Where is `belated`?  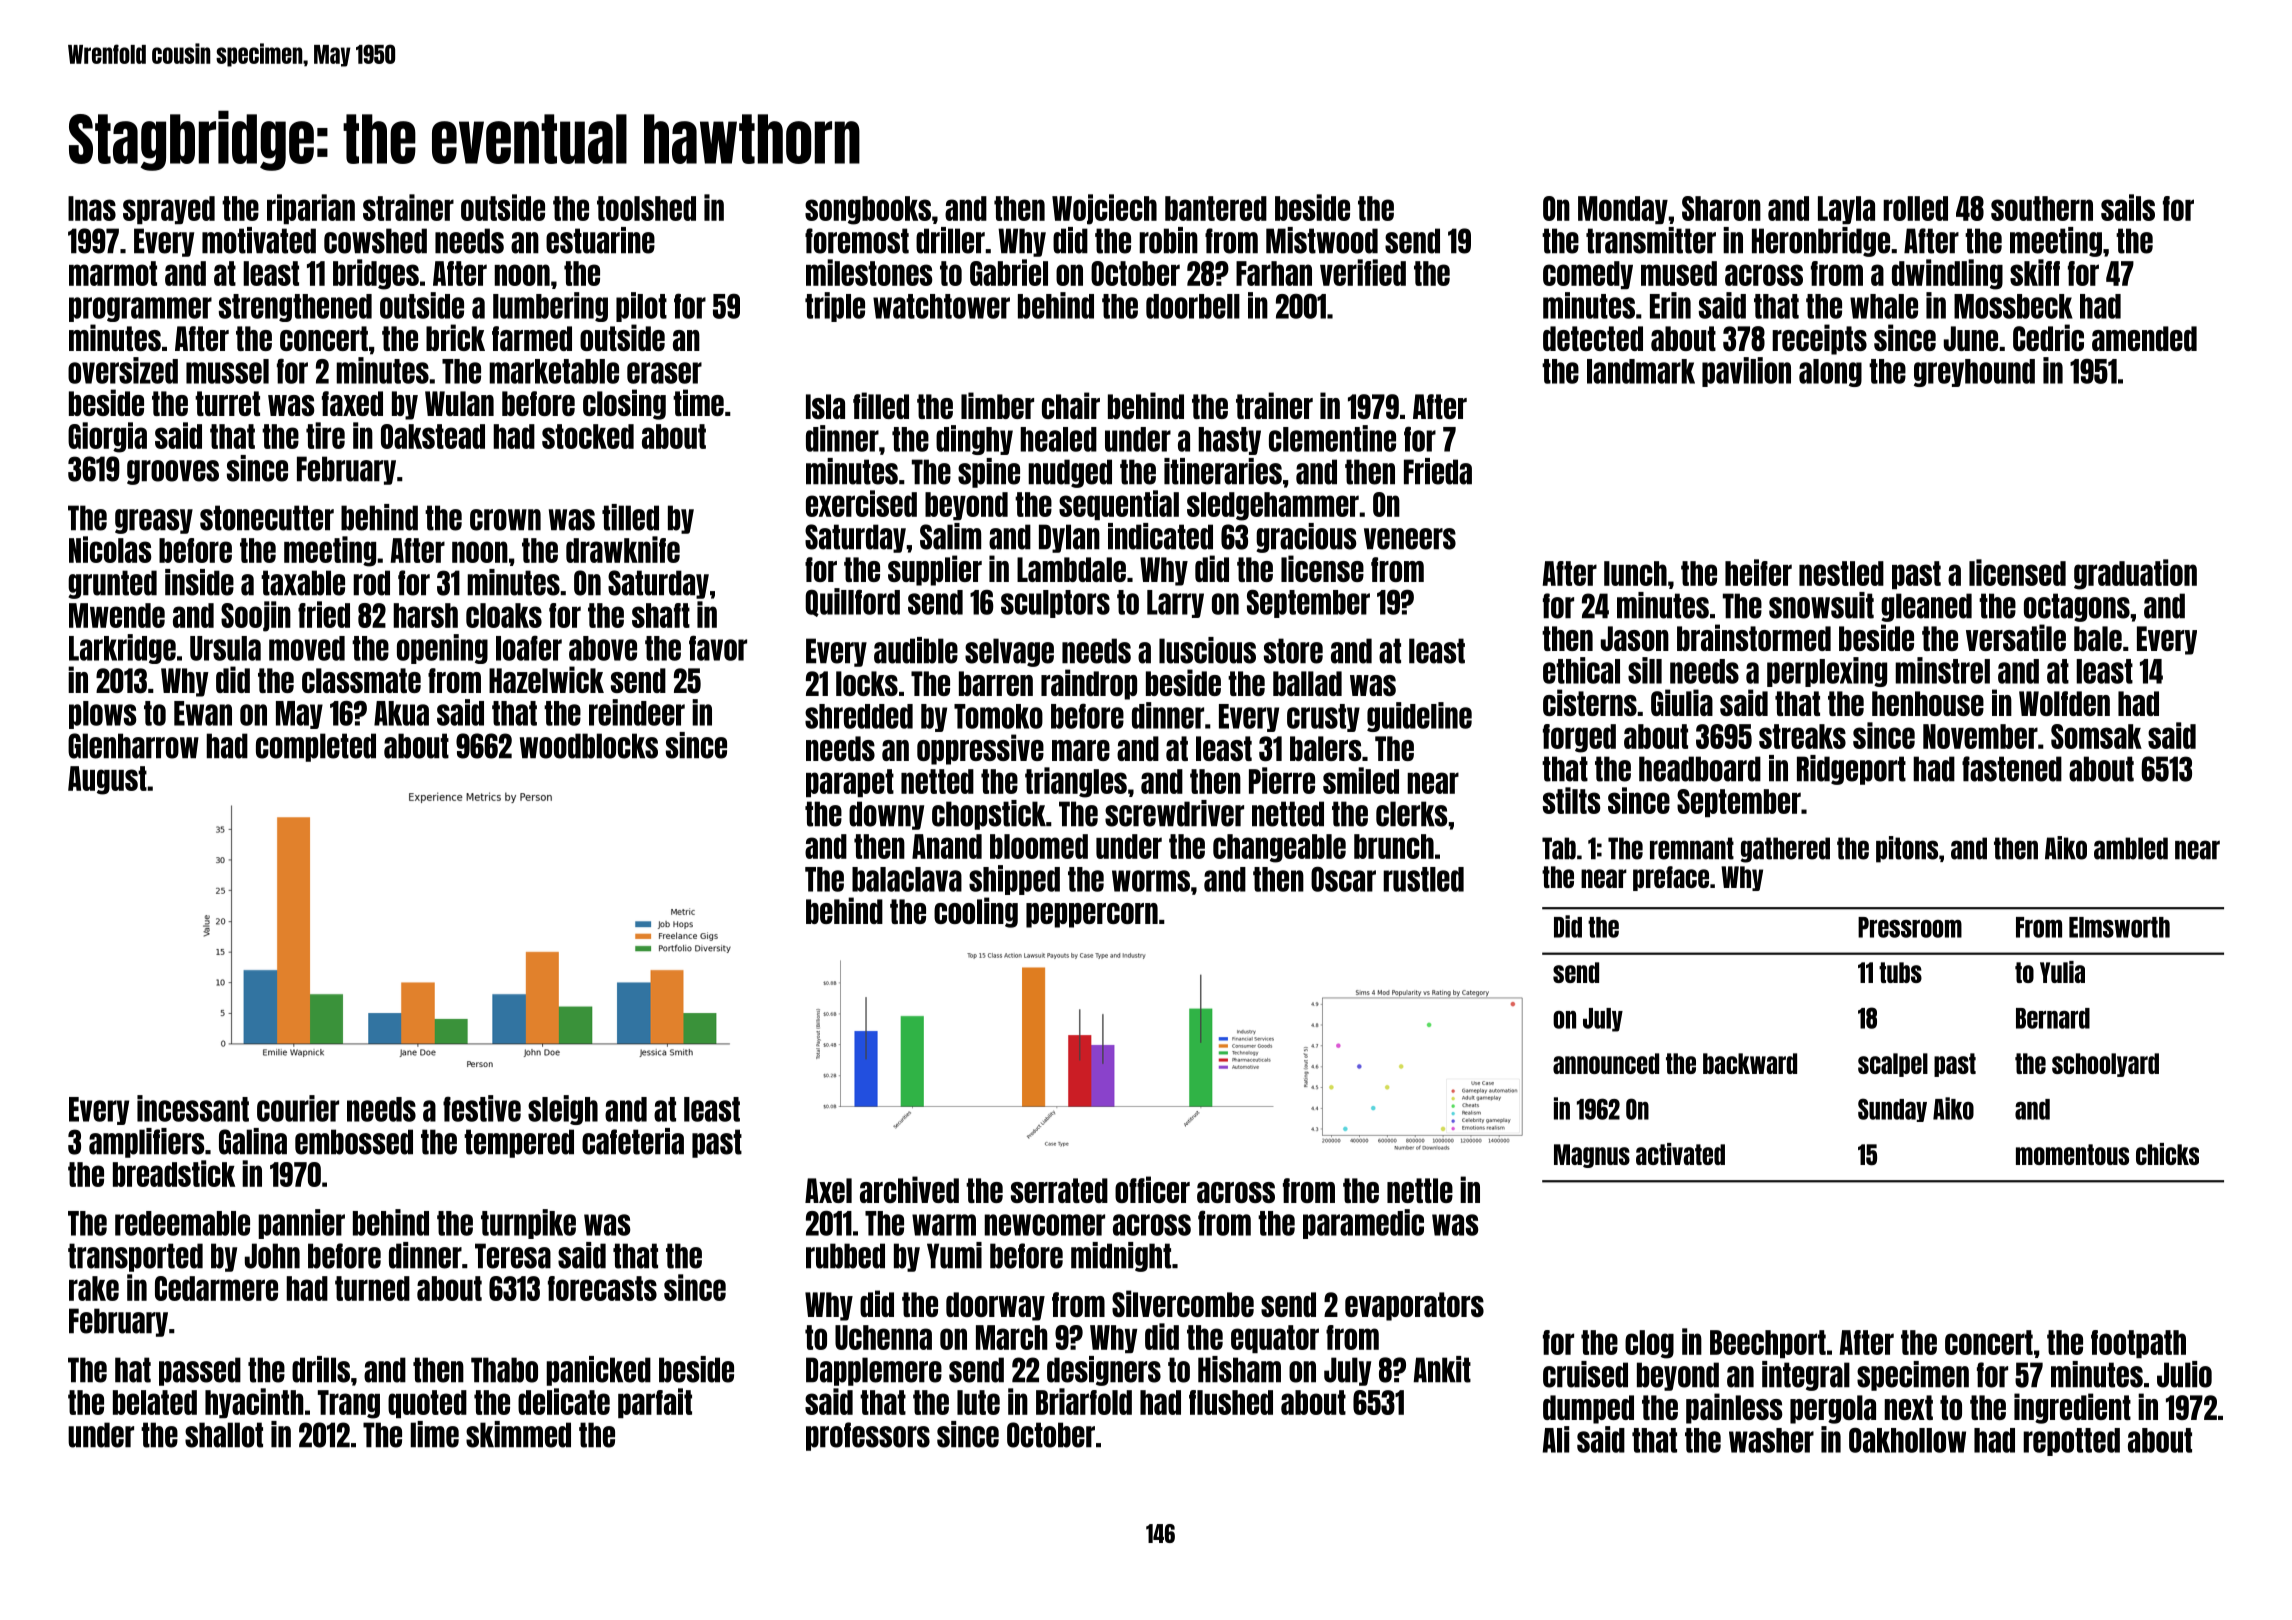 belated is located at coordinates (155, 1402).
